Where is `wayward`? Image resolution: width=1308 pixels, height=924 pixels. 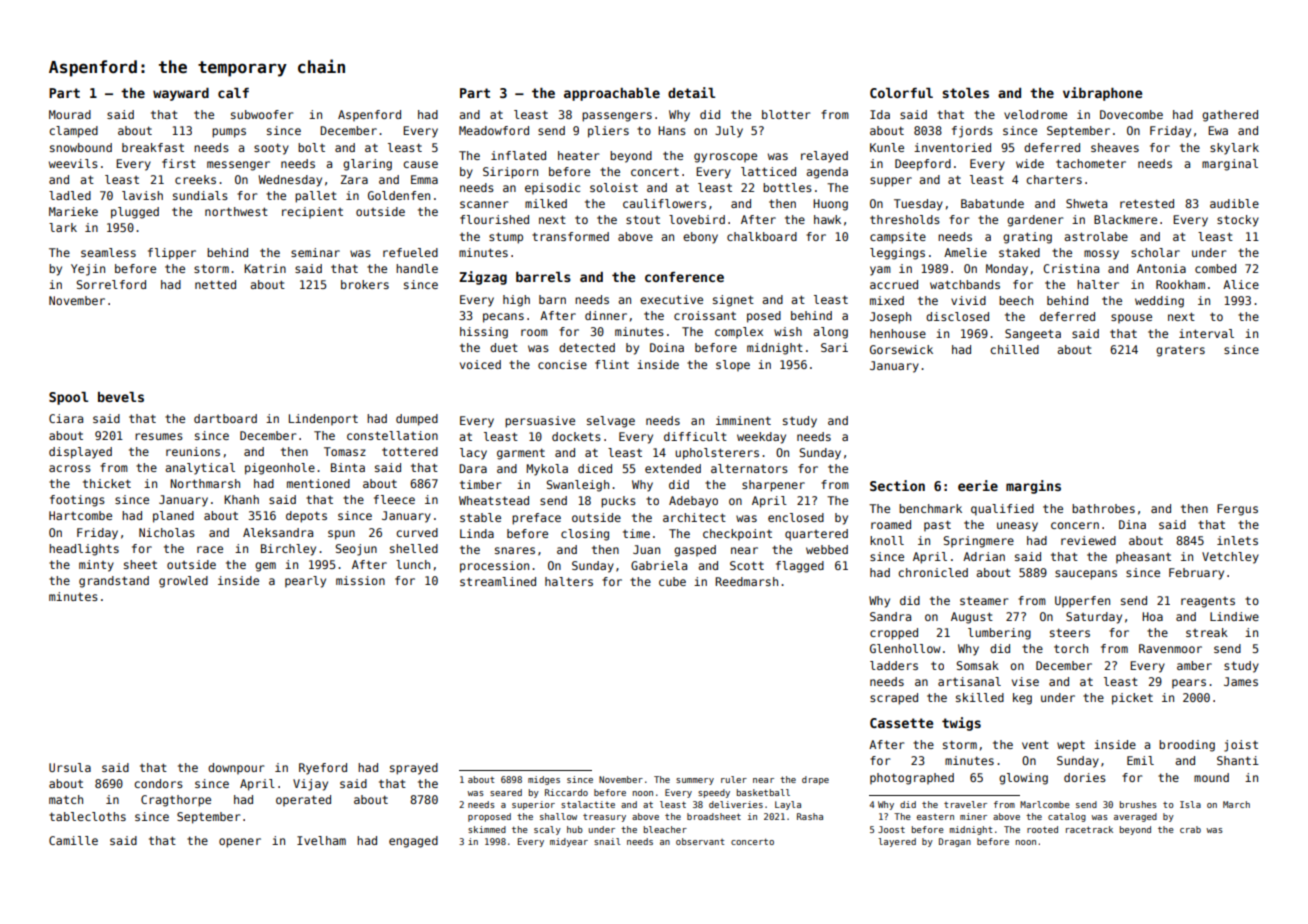 wayward is located at coordinates (181, 94).
